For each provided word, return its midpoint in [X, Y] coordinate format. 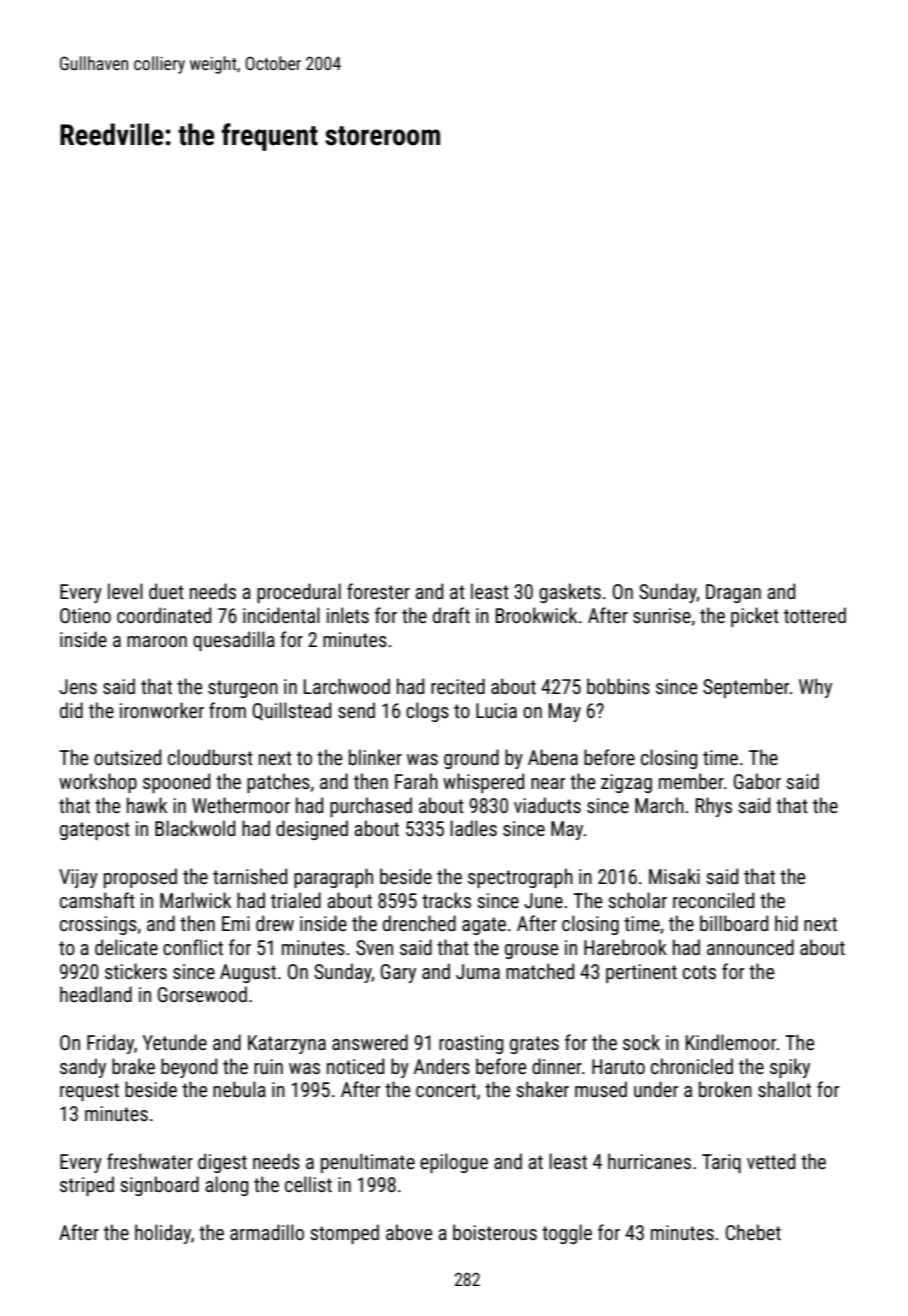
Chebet [753, 1232]
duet [166, 591]
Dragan [733, 593]
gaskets [570, 593]
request [89, 1092]
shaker [542, 1089]
